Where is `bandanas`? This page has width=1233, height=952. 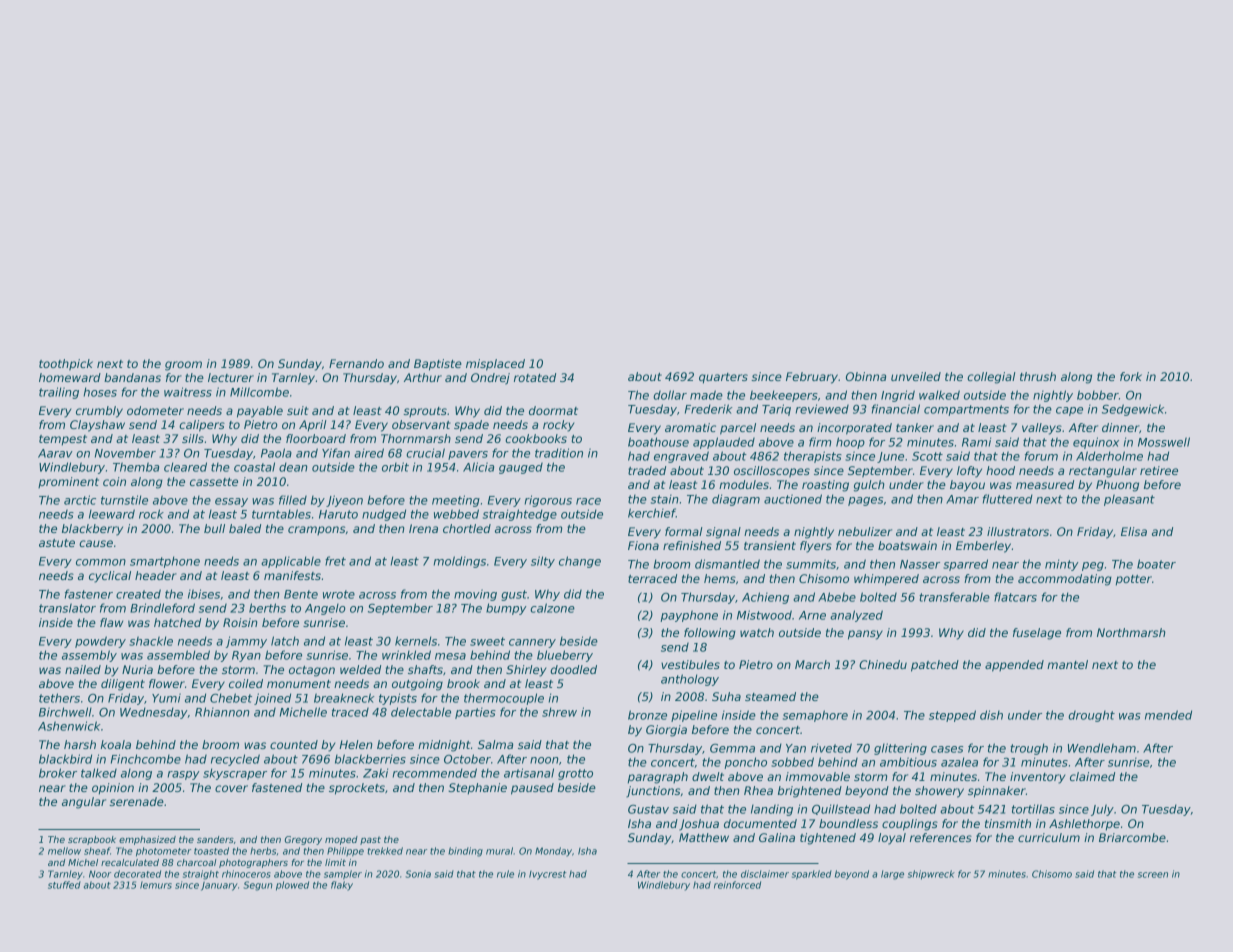
bandanas is located at coordinates (132, 377).
